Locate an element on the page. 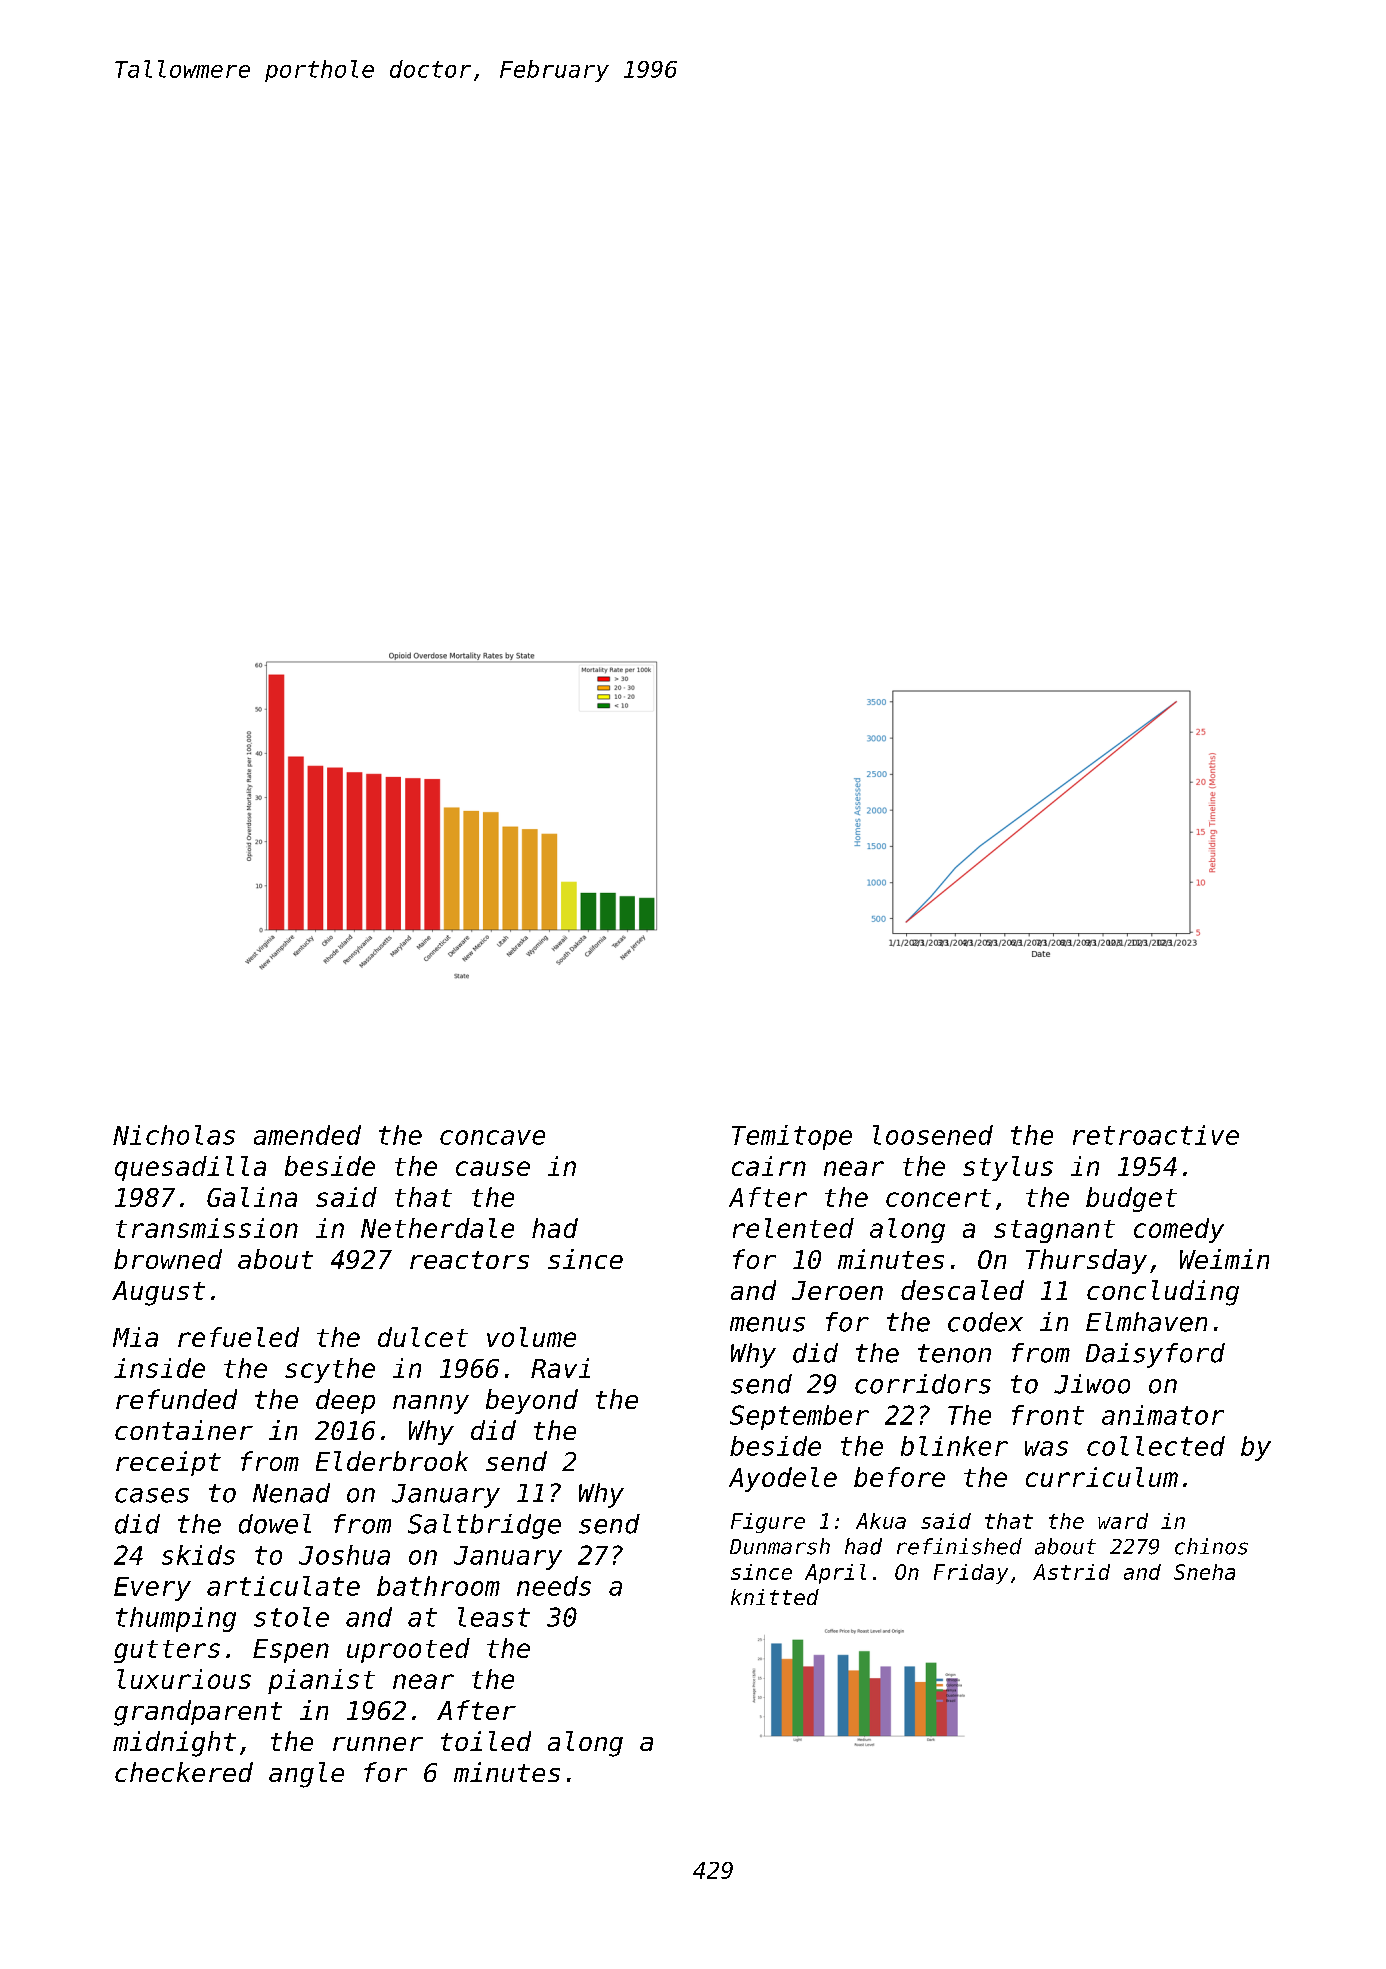 The width and height of the document is (1386, 1969). Netherdale is located at coordinates (437, 1228).
